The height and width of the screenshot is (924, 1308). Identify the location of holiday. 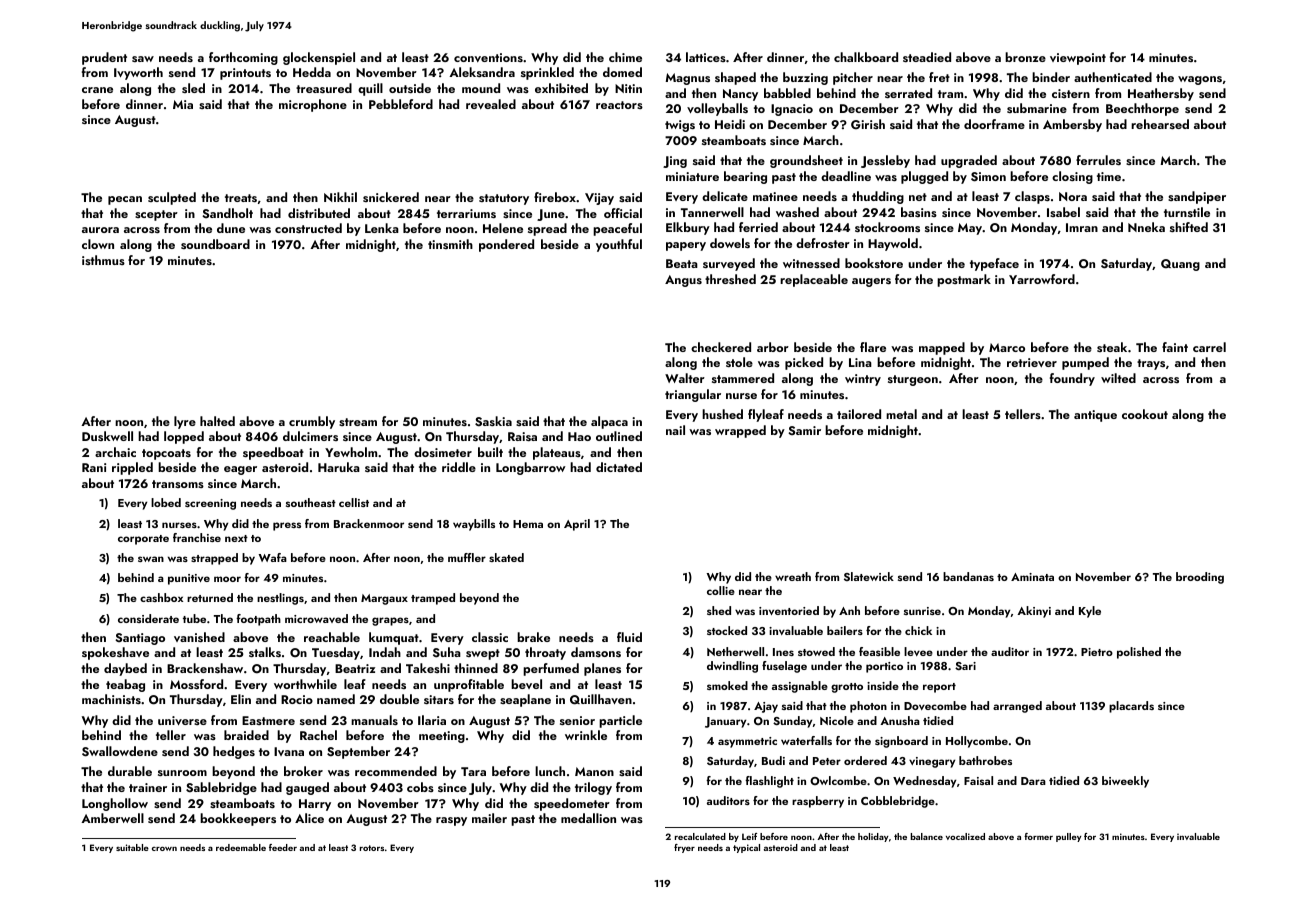
(873, 837).
